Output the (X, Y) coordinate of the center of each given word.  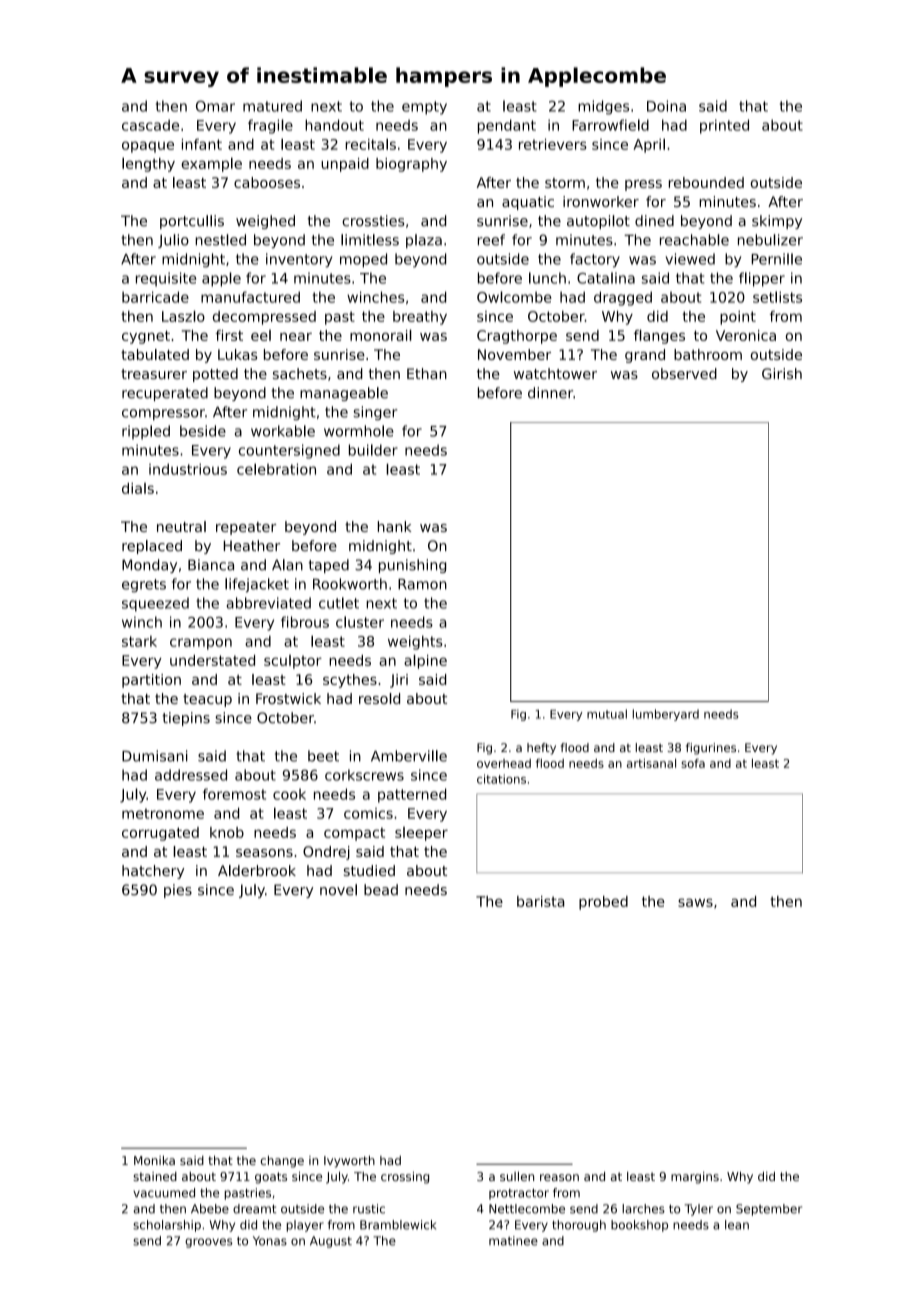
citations (501, 779)
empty (424, 108)
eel (261, 335)
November (514, 354)
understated (212, 660)
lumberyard (666, 715)
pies (178, 891)
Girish (782, 373)
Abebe (210, 1209)
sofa (693, 763)
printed (724, 126)
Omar (215, 106)
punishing (412, 566)
